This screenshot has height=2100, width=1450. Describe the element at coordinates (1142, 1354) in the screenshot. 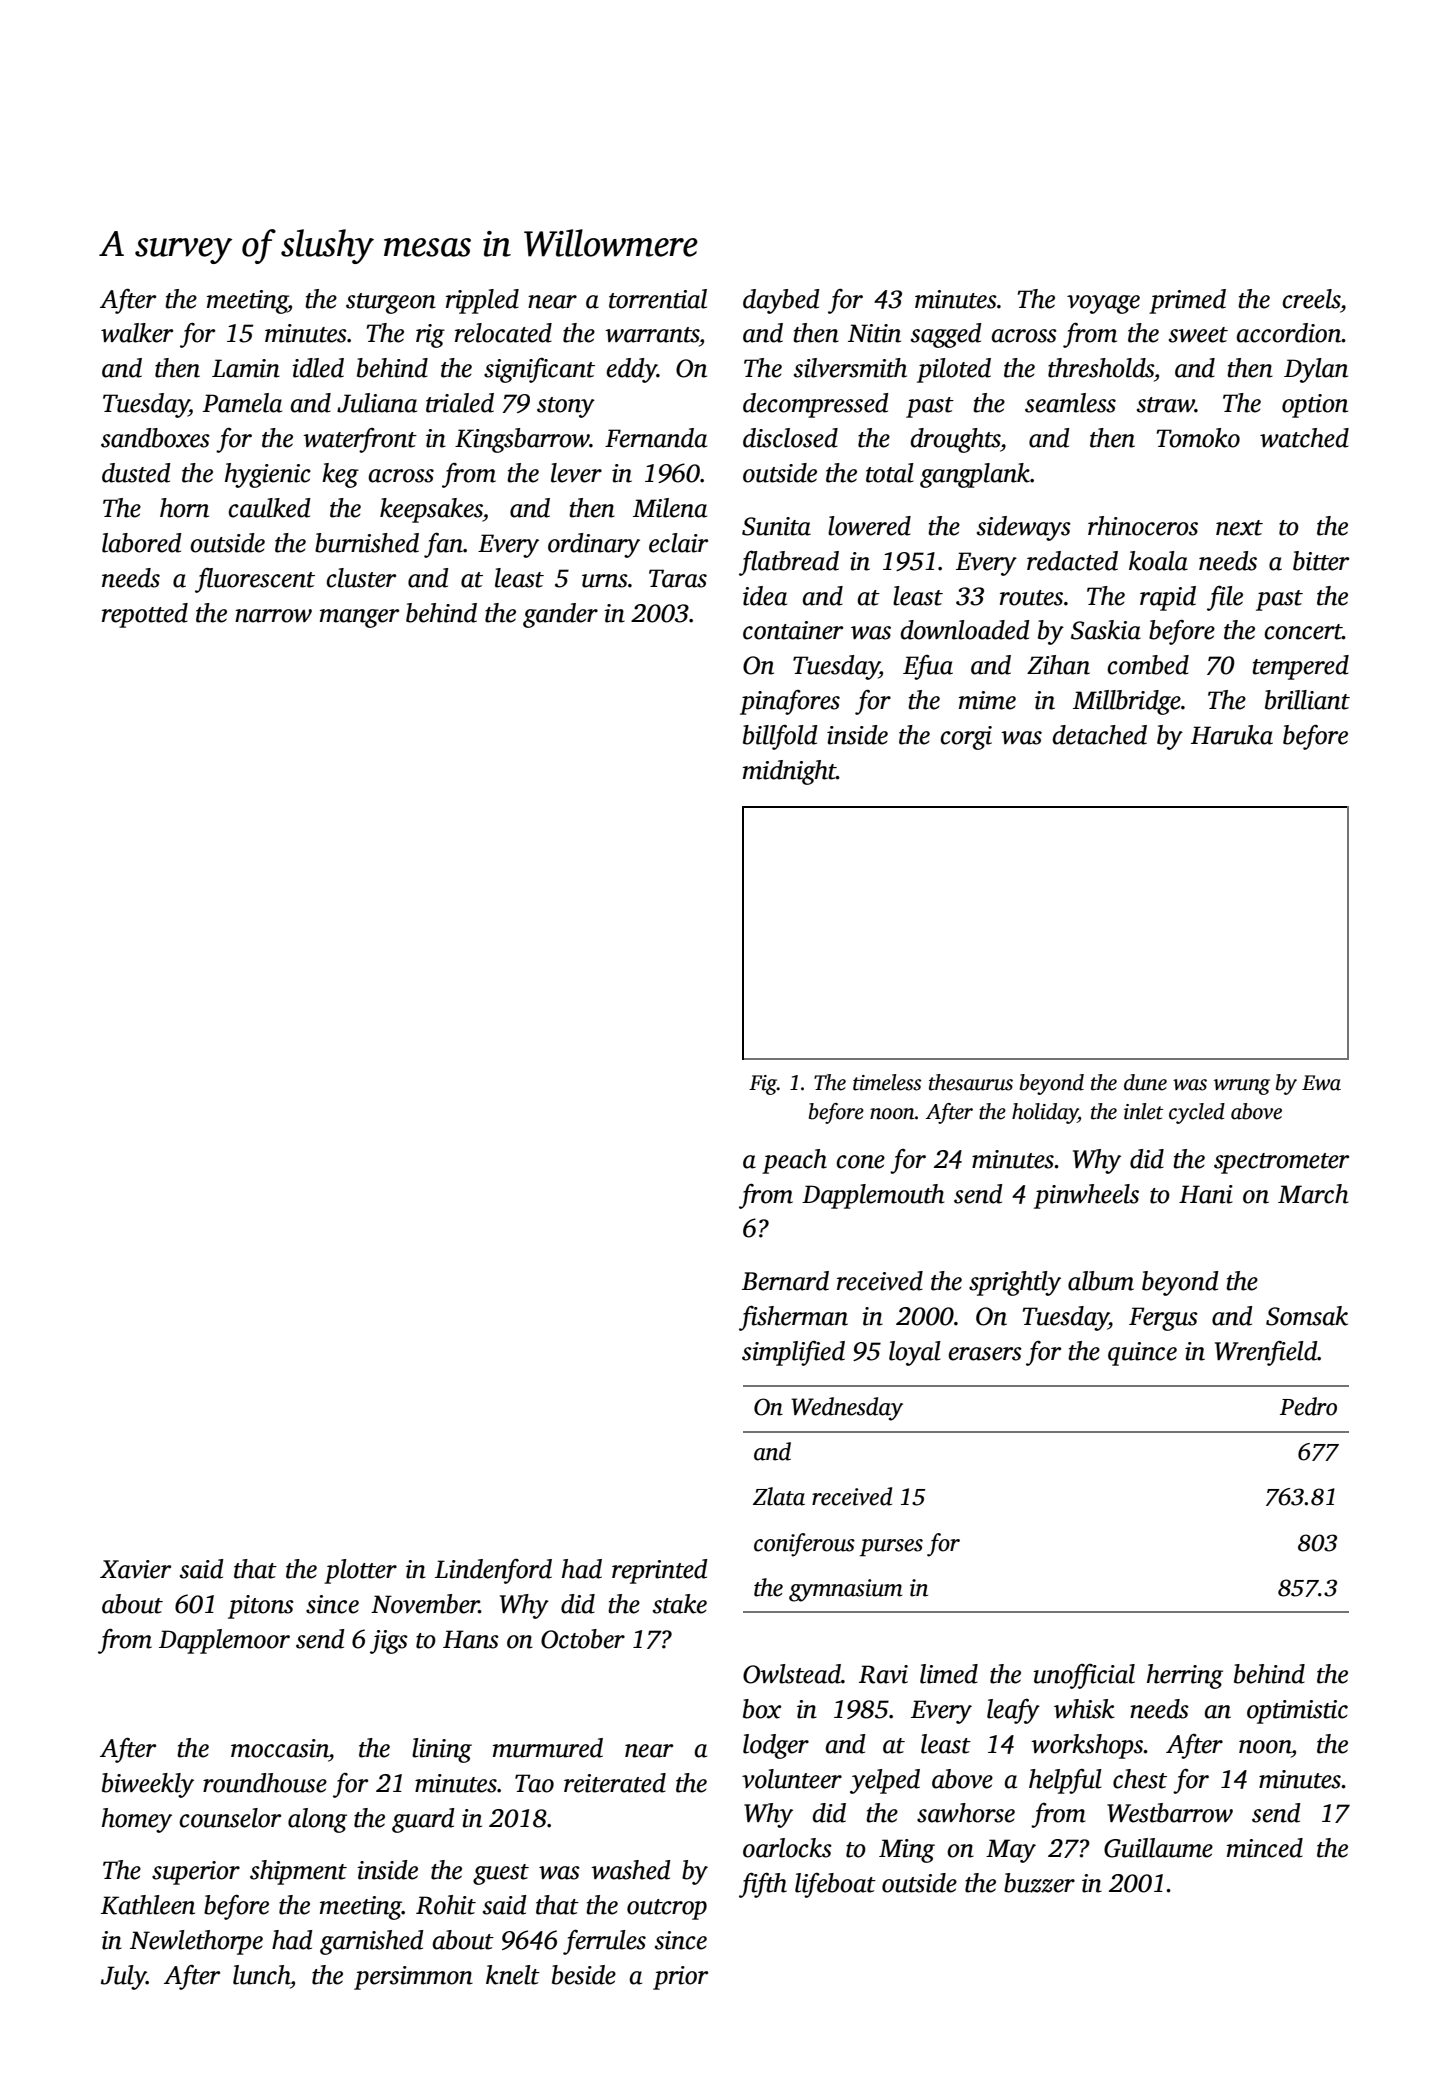

I see `quince` at that location.
